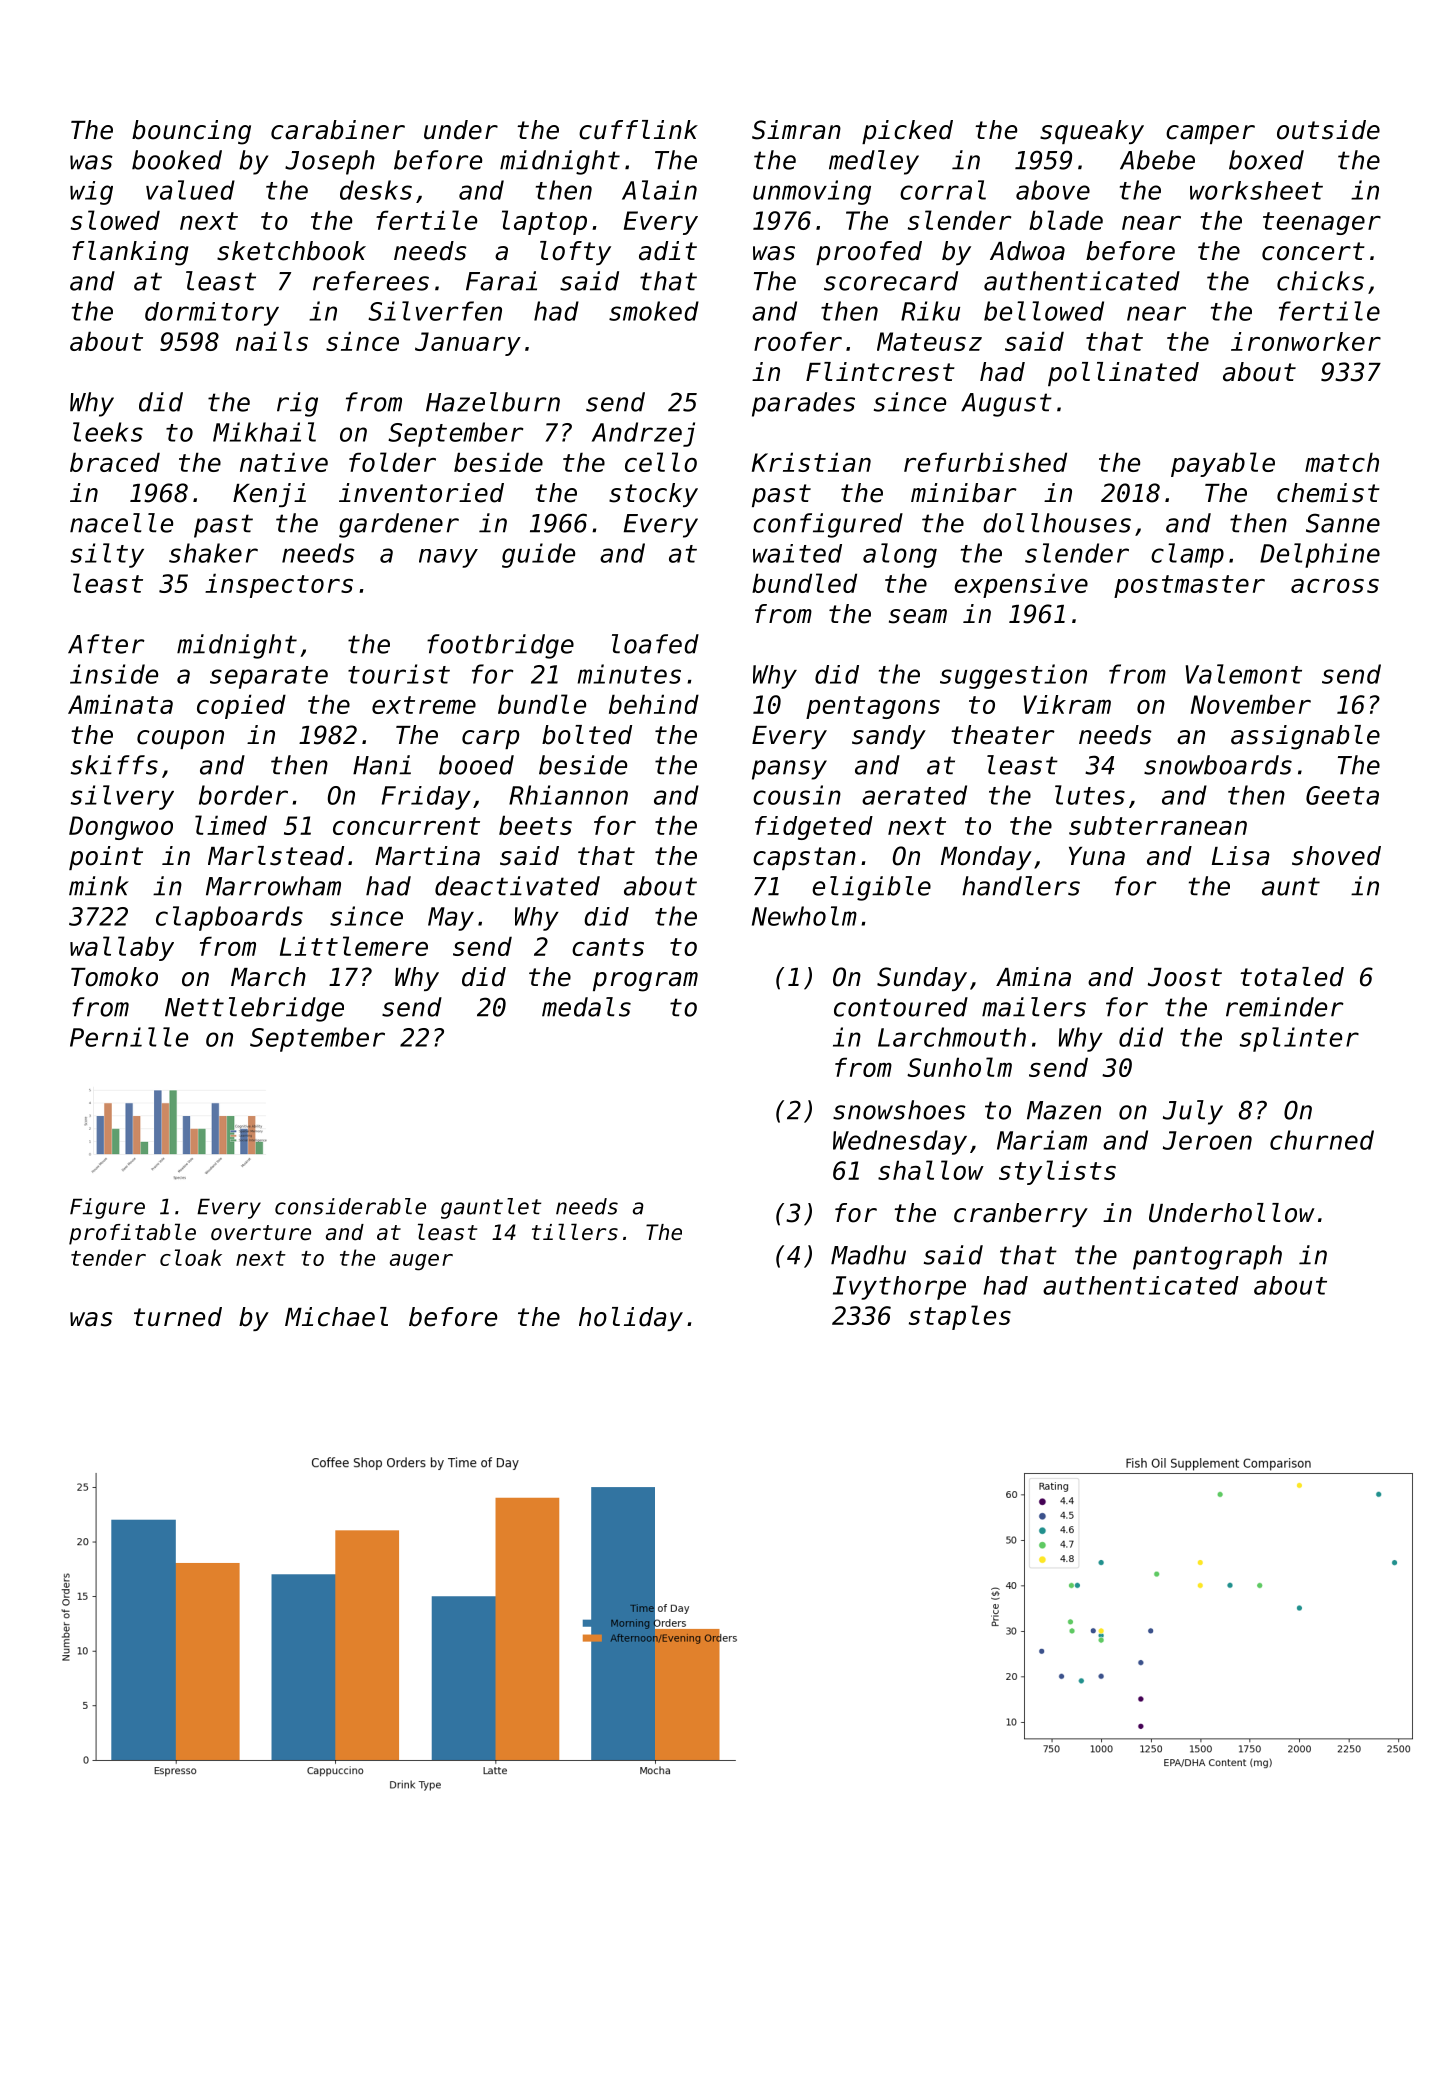 This document has height=2100, width=1450. I want to click on pansy, so click(789, 770).
